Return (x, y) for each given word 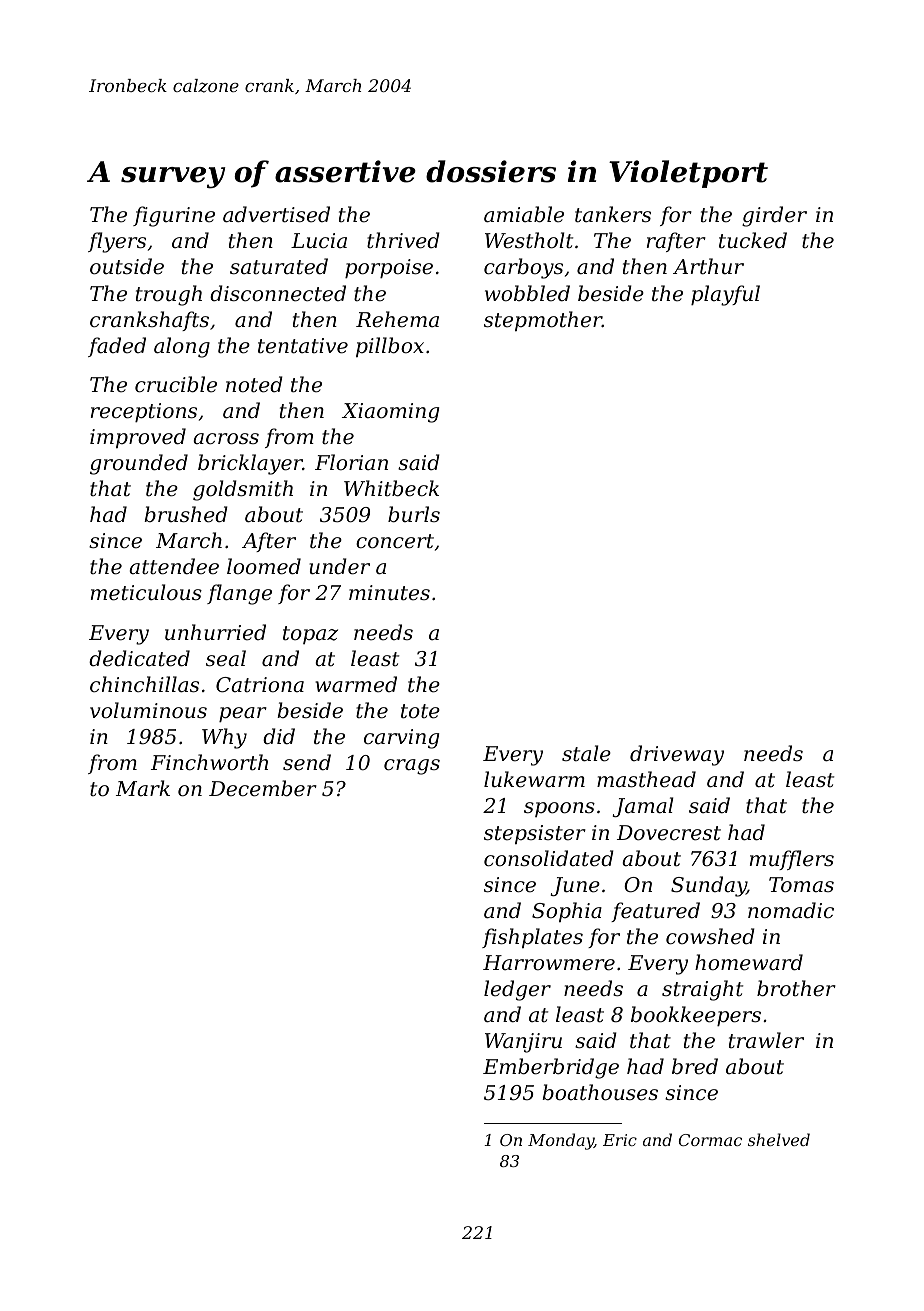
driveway (677, 755)
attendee (174, 566)
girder (774, 216)
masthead (646, 779)
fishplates (532, 938)
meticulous (146, 592)
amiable (524, 214)
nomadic (791, 910)
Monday (561, 1141)
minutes (389, 593)
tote (420, 711)
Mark (143, 788)
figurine (174, 216)
